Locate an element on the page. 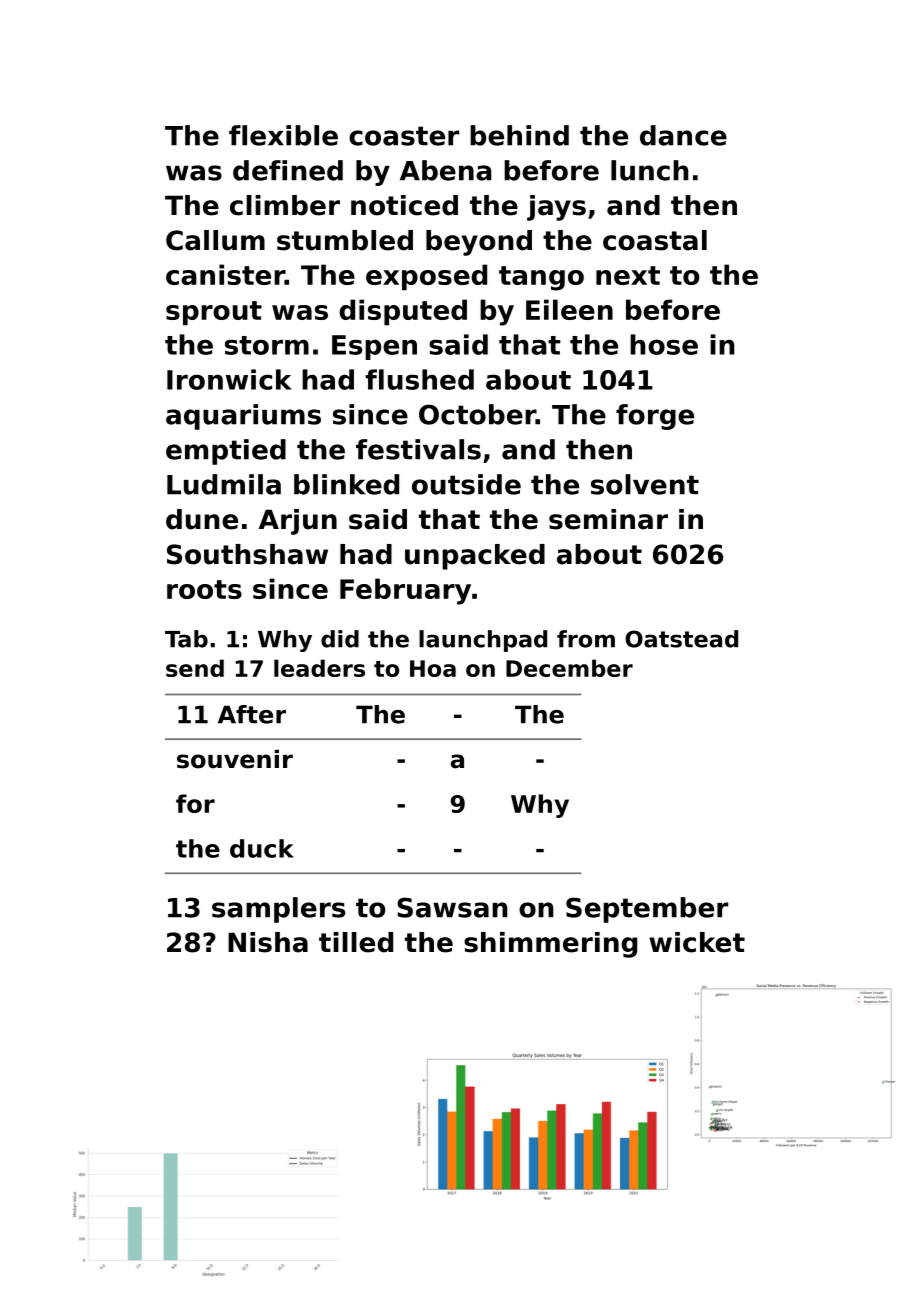  behind is located at coordinates (519, 135).
